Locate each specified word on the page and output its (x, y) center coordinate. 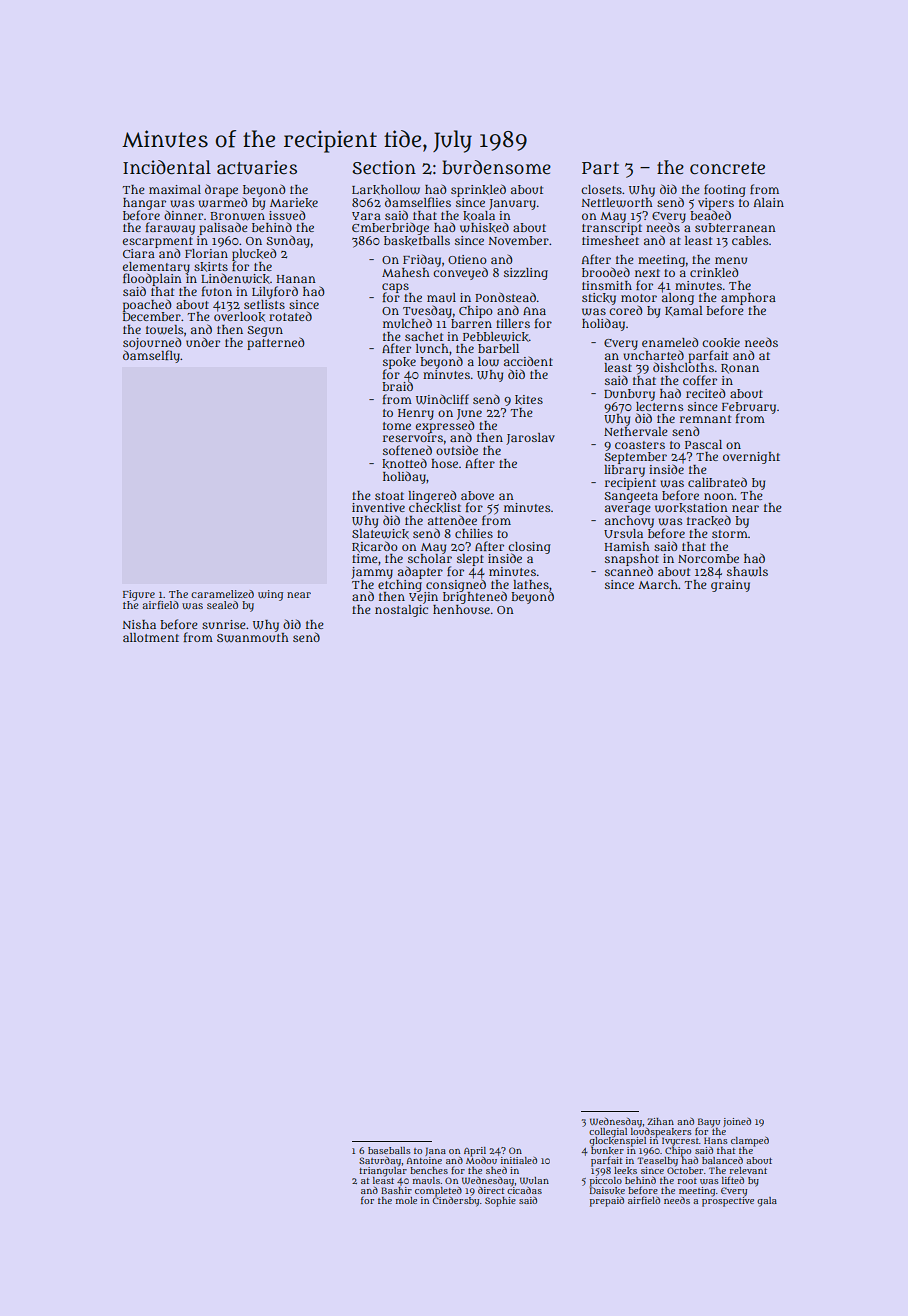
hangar (144, 204)
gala (767, 1202)
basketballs (417, 241)
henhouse (461, 609)
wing (270, 595)
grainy (730, 586)
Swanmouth (253, 637)
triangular (383, 1172)
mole (406, 1200)
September (635, 458)
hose (444, 463)
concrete (727, 168)
